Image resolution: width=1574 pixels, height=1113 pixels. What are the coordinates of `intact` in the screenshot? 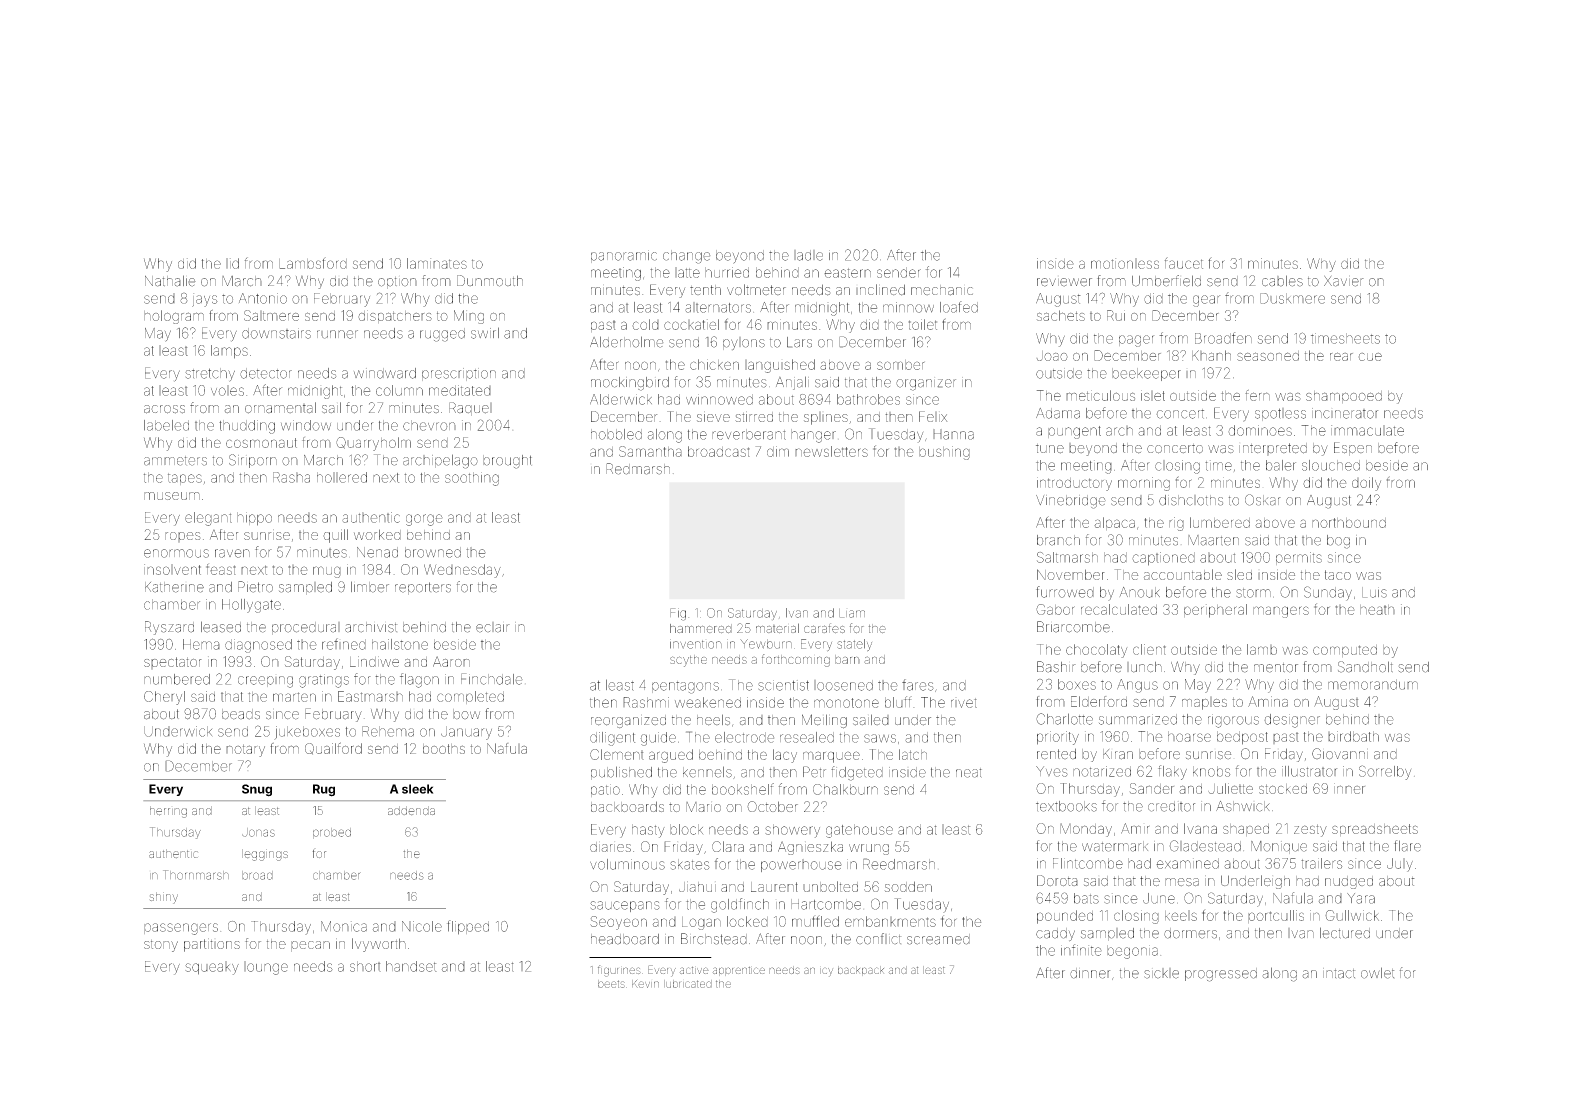 It's located at (1339, 973).
